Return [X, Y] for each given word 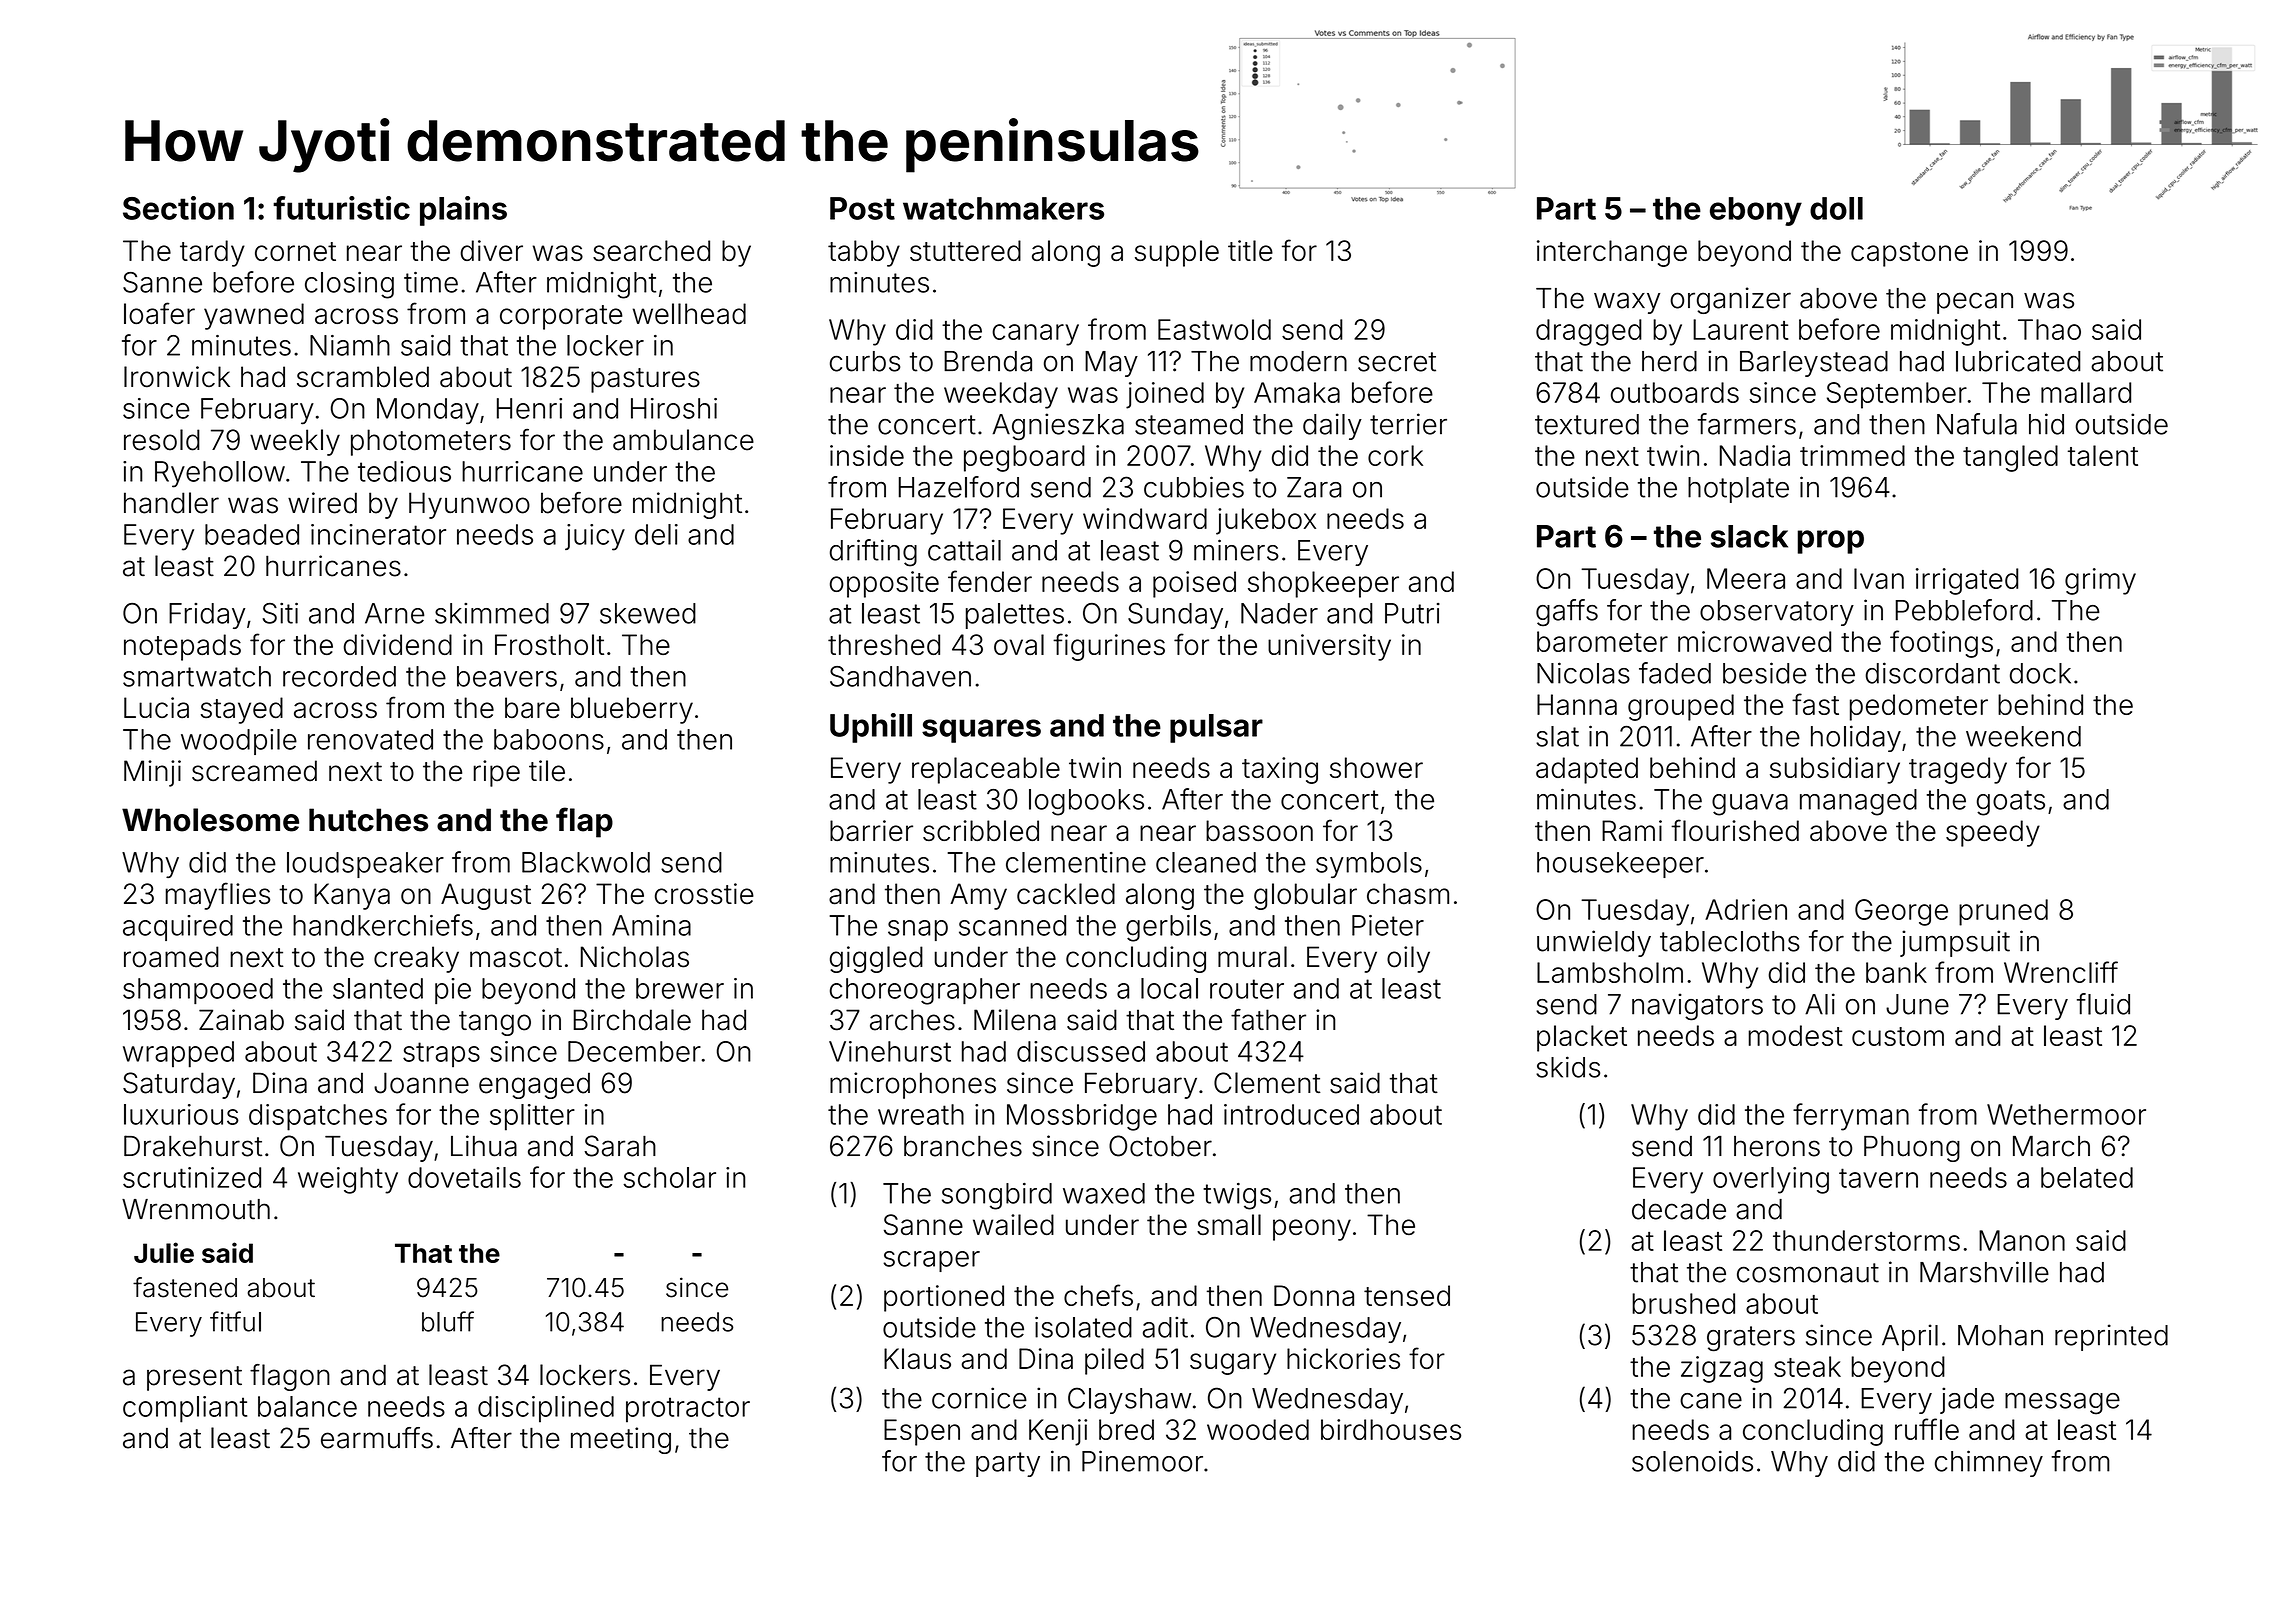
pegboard [1024, 458]
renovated [370, 739]
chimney [1989, 1463]
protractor [688, 1410]
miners [1236, 550]
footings [1941, 644]
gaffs [1567, 613]
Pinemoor [1142, 1461]
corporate [561, 317]
